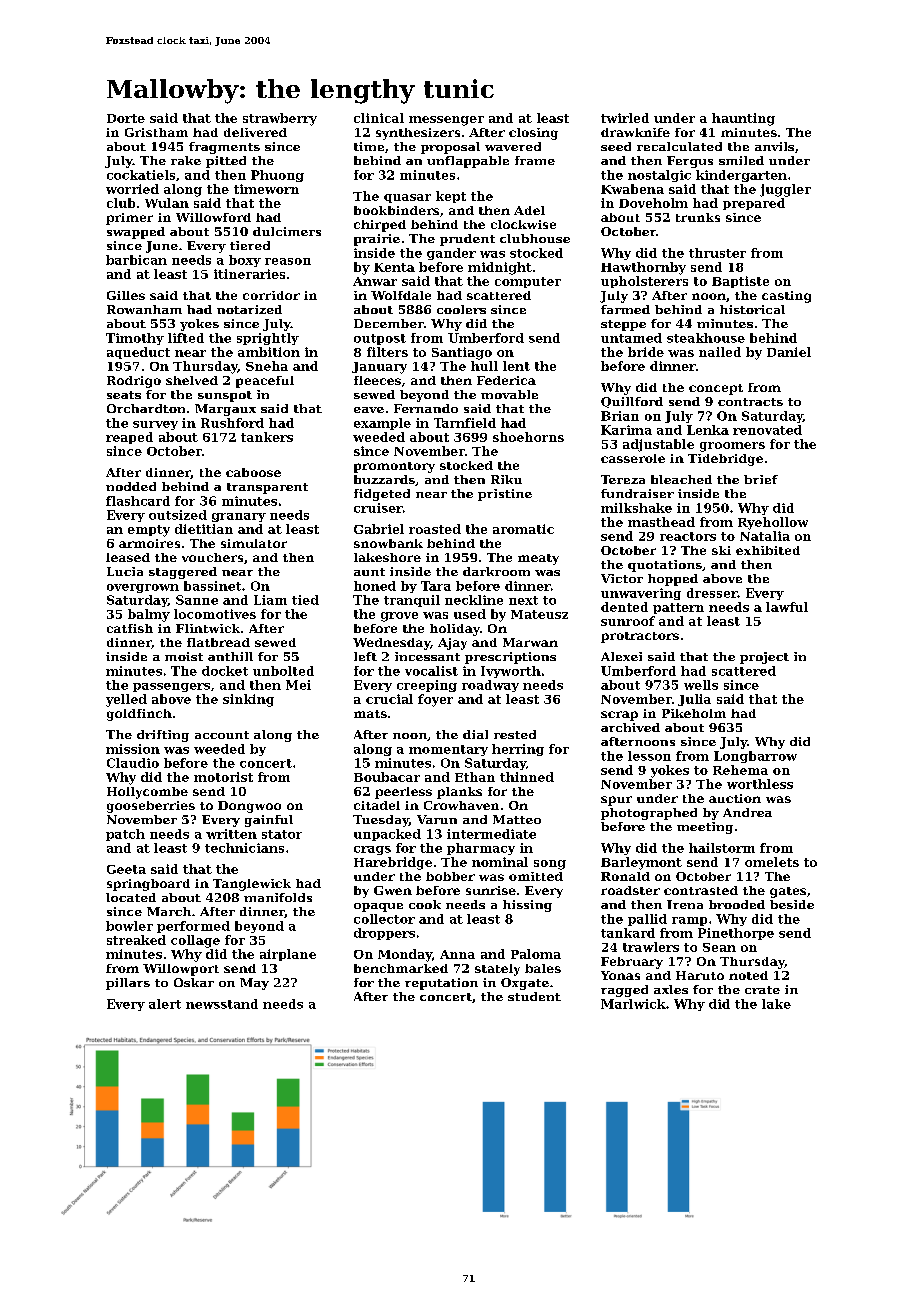 The height and width of the page is (1308, 924). What do you see at coordinates (231, 834) in the page?
I see `written` at bounding box center [231, 834].
